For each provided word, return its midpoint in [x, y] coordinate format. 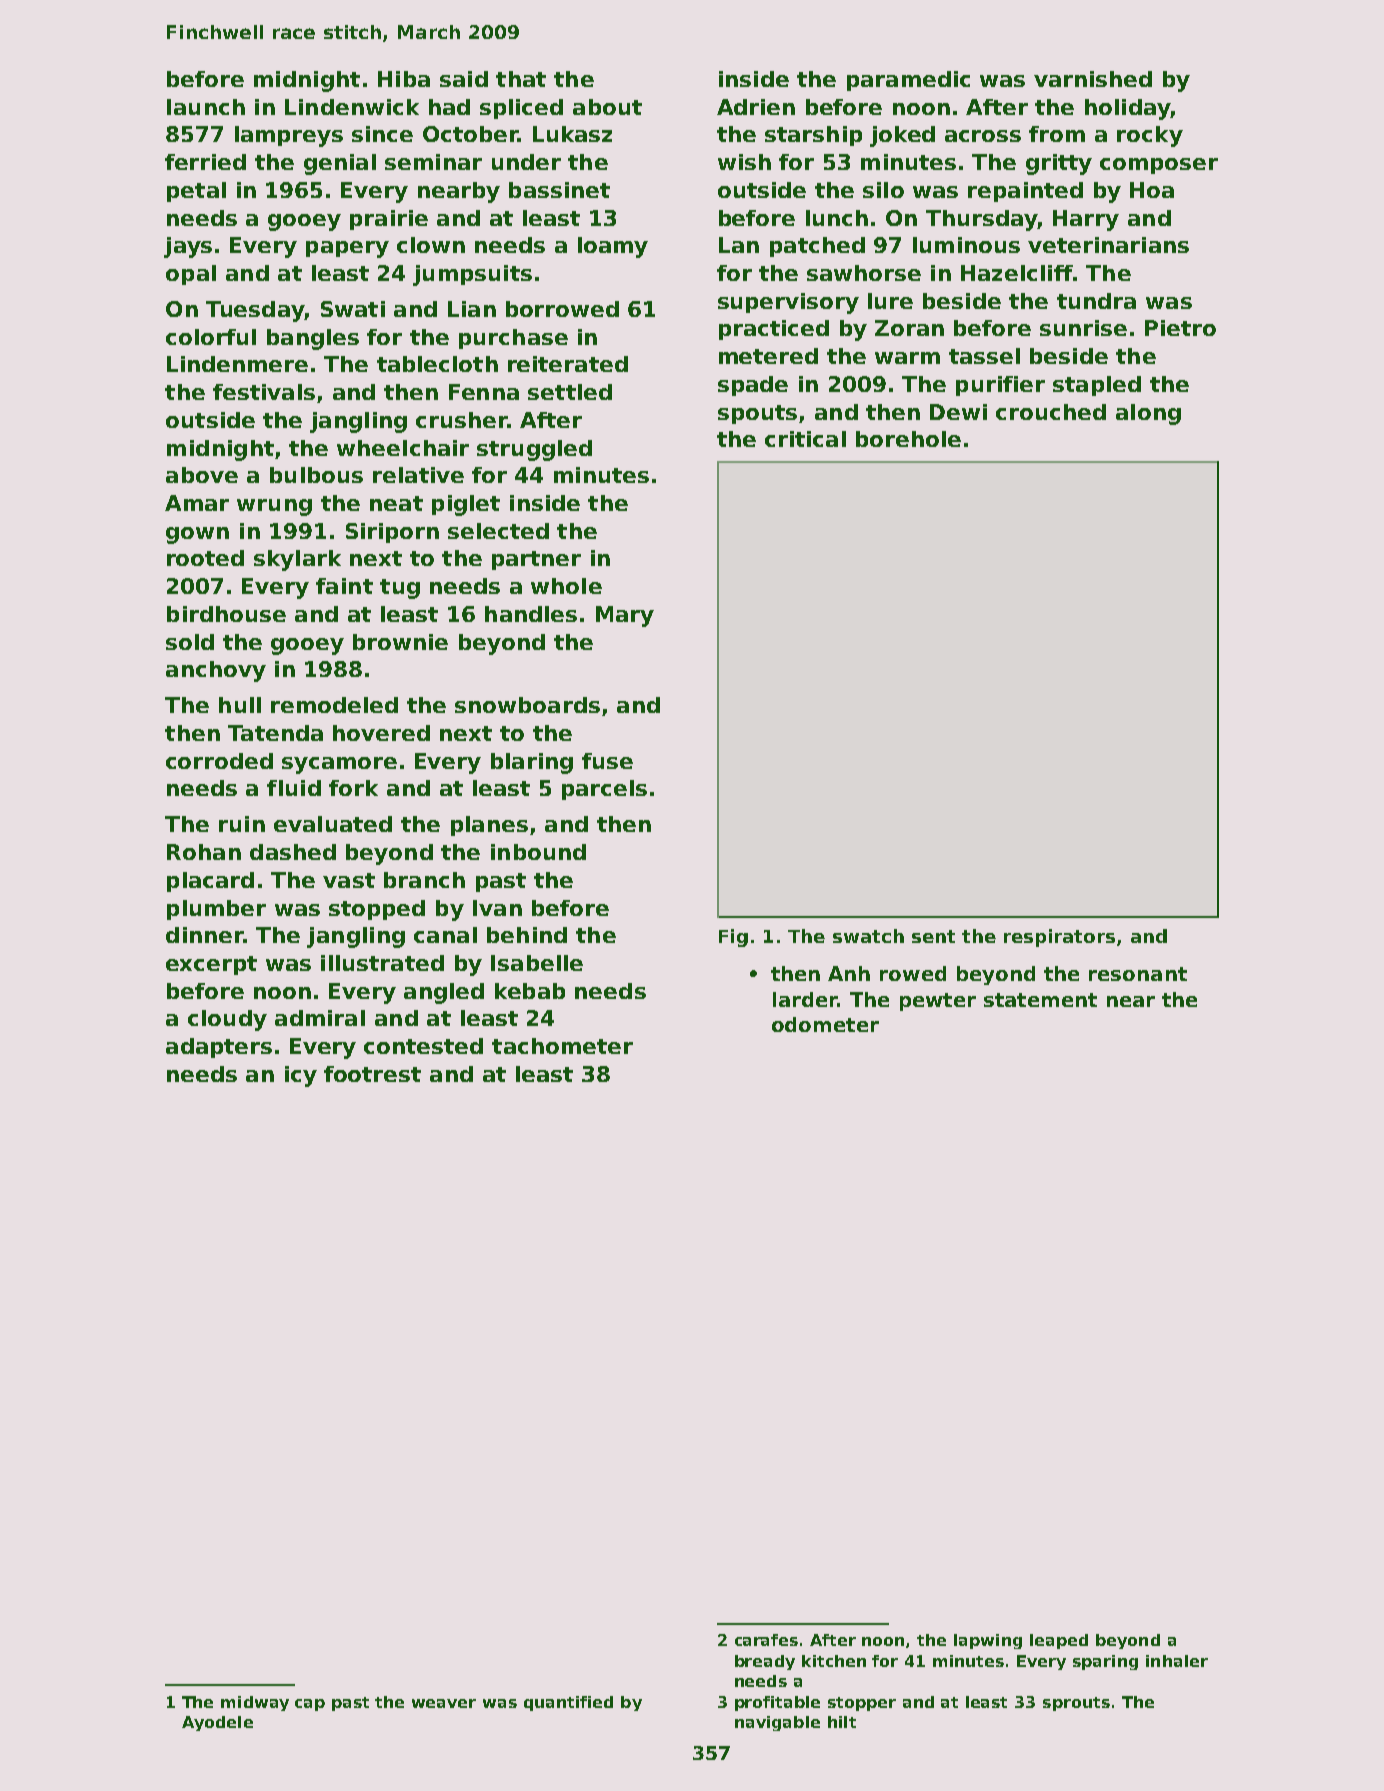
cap [310, 1705]
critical [805, 439]
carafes [766, 1640]
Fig [733, 938]
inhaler [1177, 1661]
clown [431, 245]
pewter [938, 1002]
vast [349, 880]
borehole [908, 439]
